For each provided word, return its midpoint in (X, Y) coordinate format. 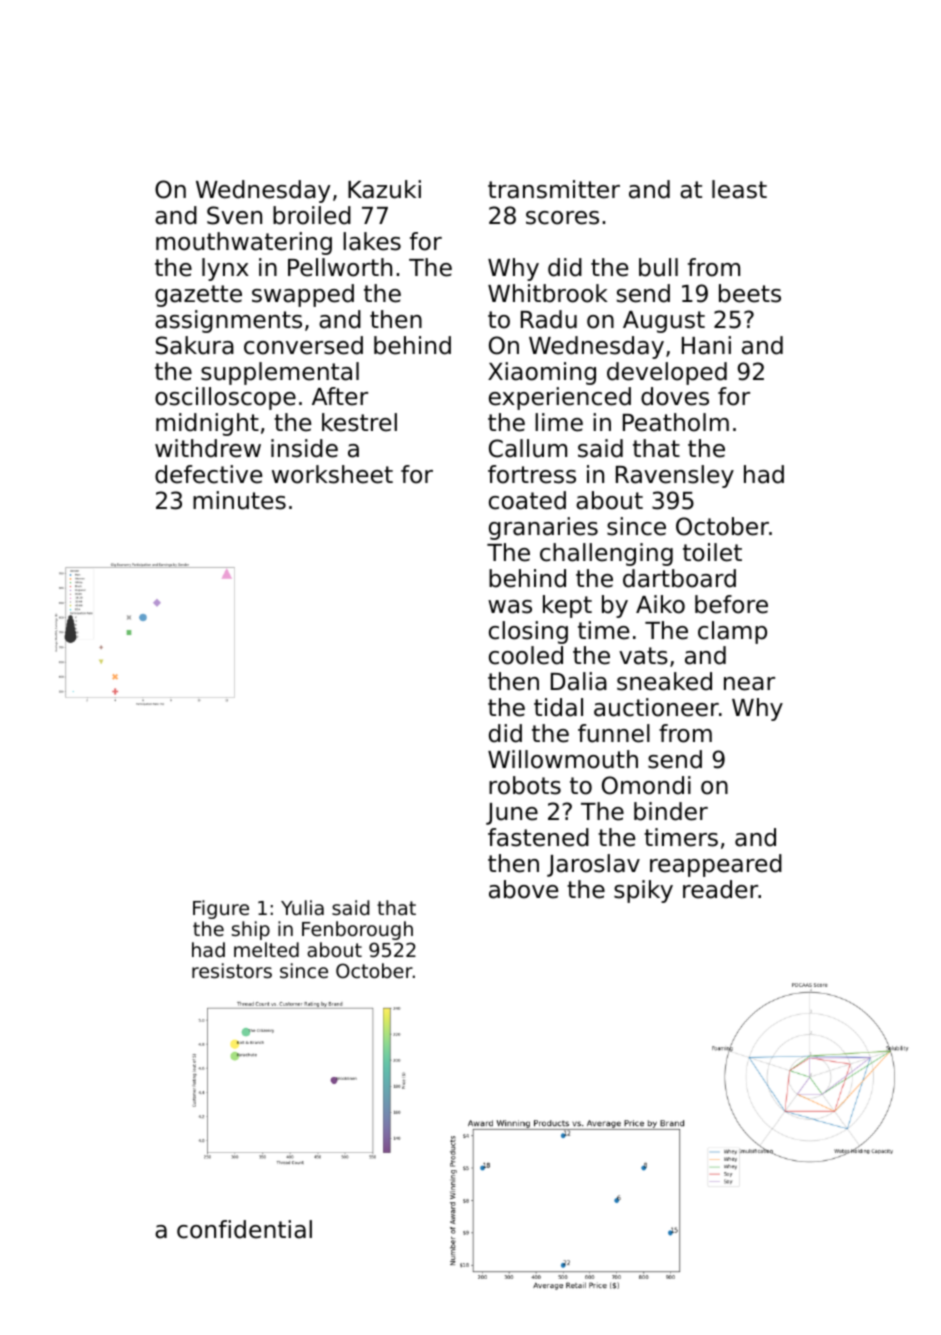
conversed (303, 345)
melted (266, 949)
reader (721, 889)
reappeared (716, 865)
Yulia (302, 907)
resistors (232, 970)
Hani (706, 345)
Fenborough (357, 930)
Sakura (195, 345)
